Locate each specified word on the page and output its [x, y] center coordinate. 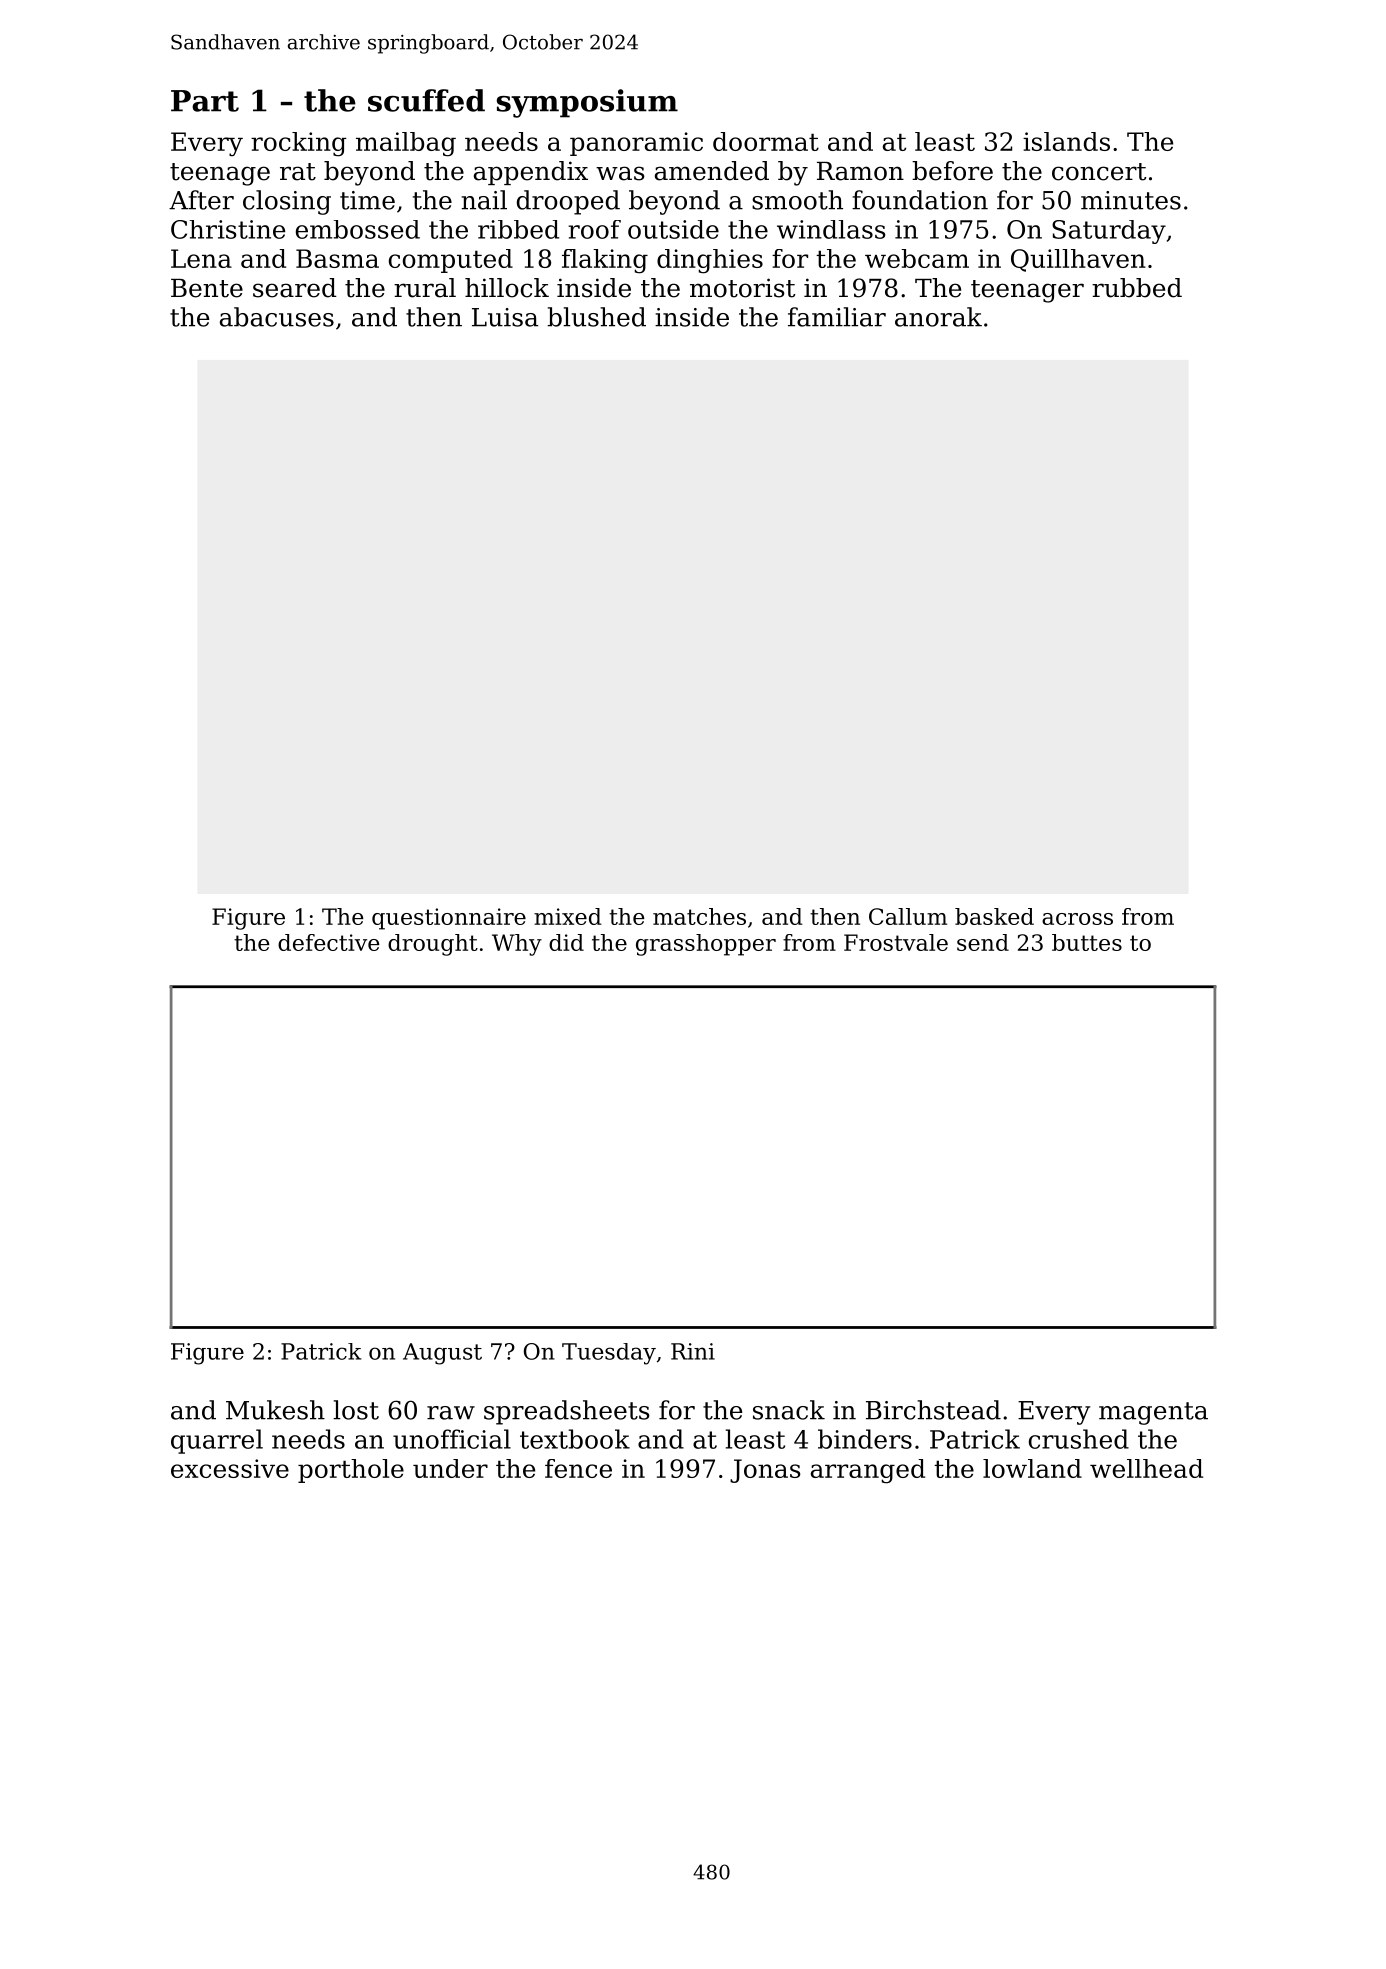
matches [699, 916]
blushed [596, 317]
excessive [230, 1468]
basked [994, 916]
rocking [299, 144]
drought [433, 945]
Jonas [765, 1471]
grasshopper [706, 945]
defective [329, 942]
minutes [1131, 200]
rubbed [1137, 288]
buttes [1087, 942]
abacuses [277, 317]
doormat [766, 141]
